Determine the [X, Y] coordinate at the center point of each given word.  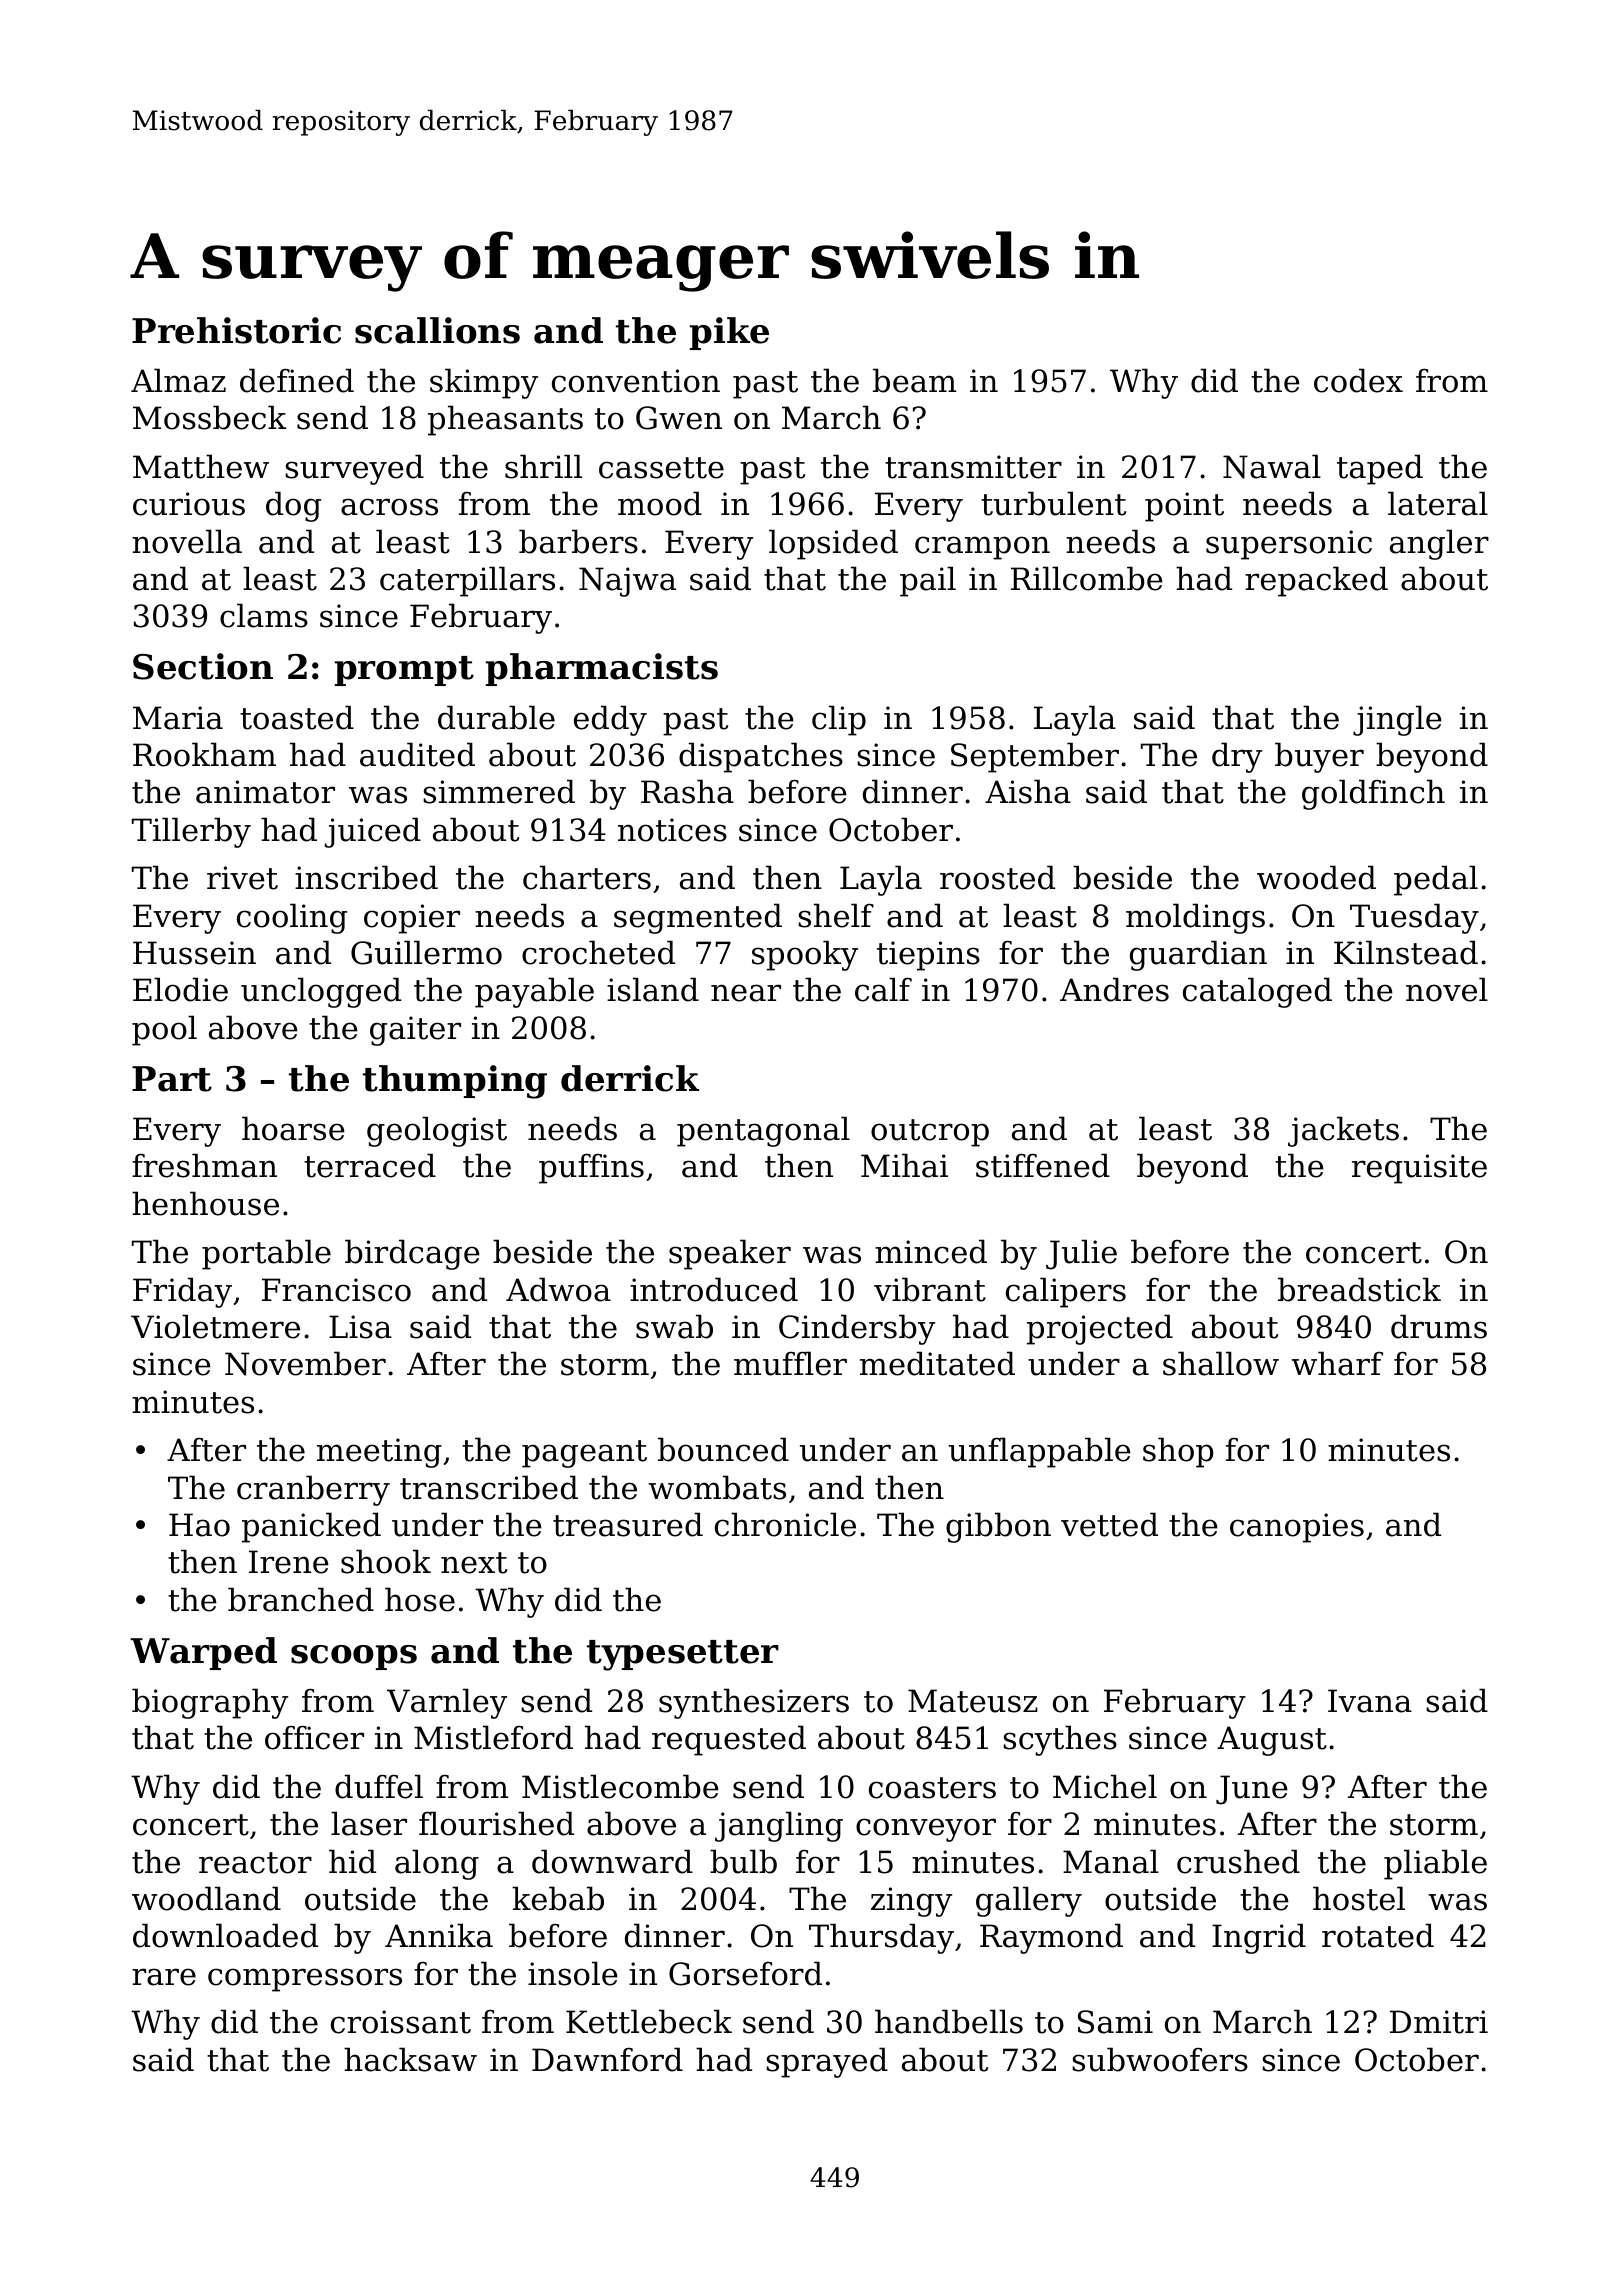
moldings [1195, 918]
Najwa [627, 582]
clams [264, 615]
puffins [591, 1169]
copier [412, 919]
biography [210, 1703]
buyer [1319, 757]
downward [612, 1861]
